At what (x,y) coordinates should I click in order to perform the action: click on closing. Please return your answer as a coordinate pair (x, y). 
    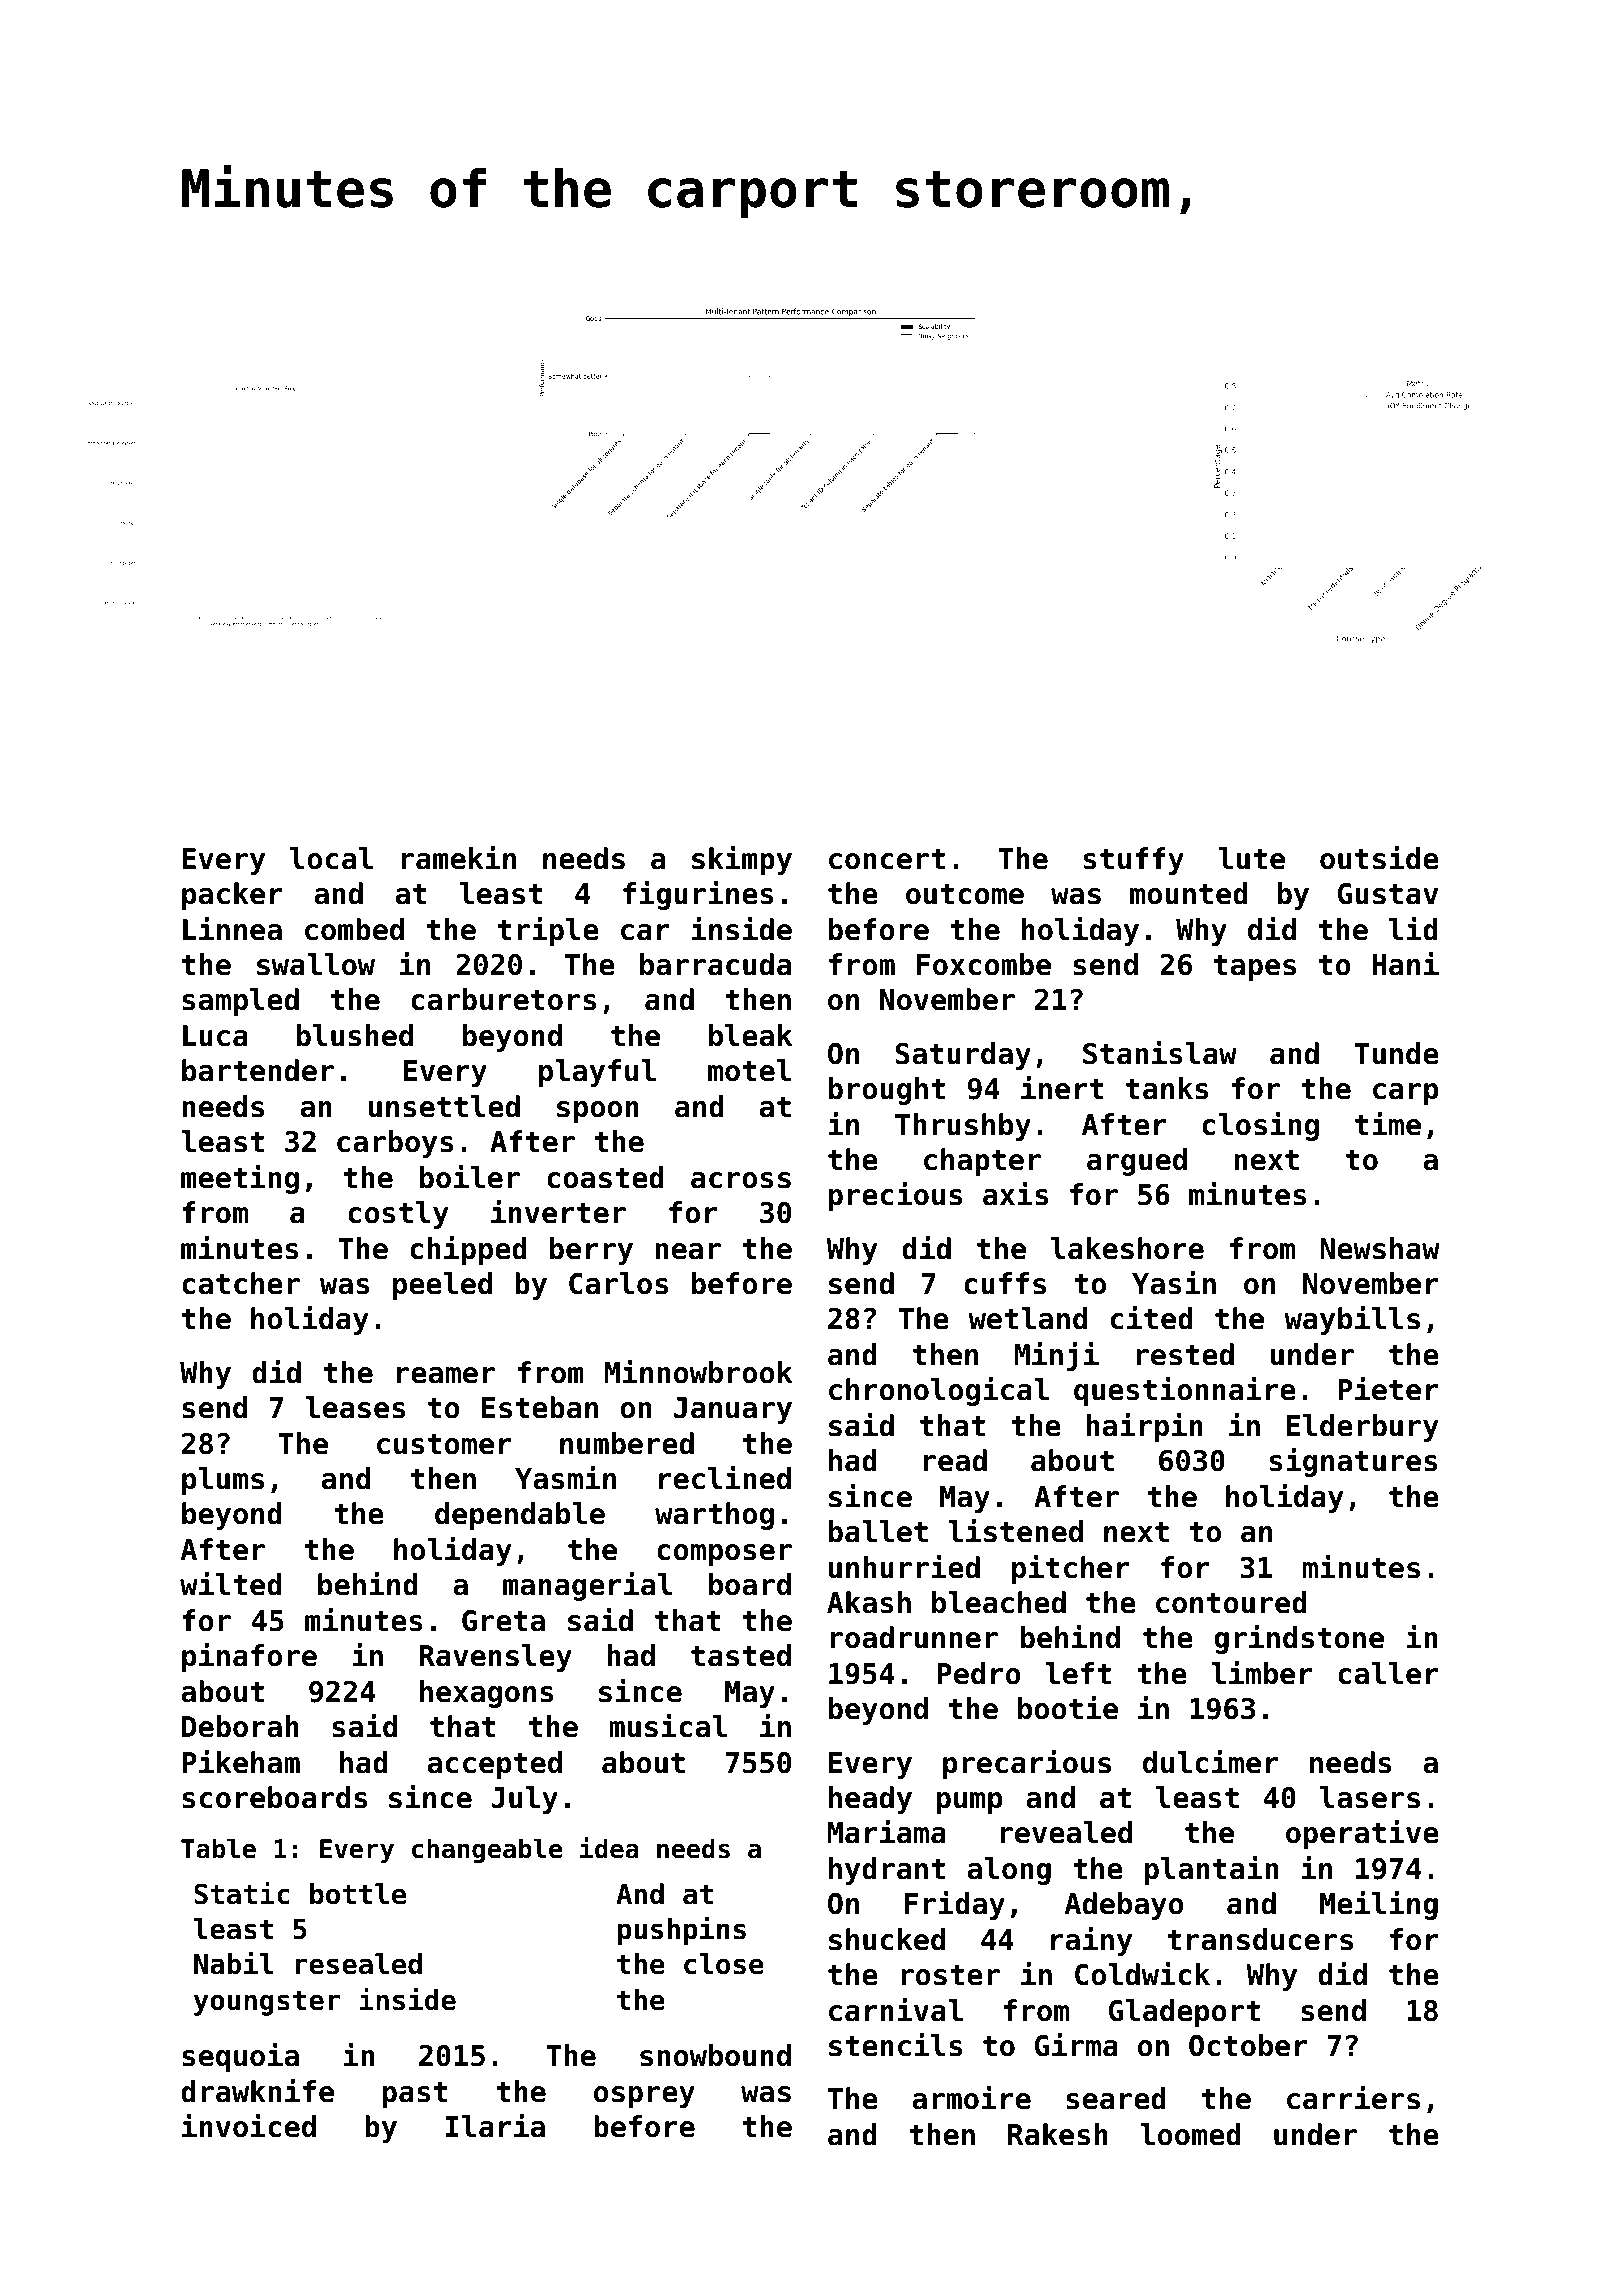
    Looking at the image, I should click on (1260, 1126).
